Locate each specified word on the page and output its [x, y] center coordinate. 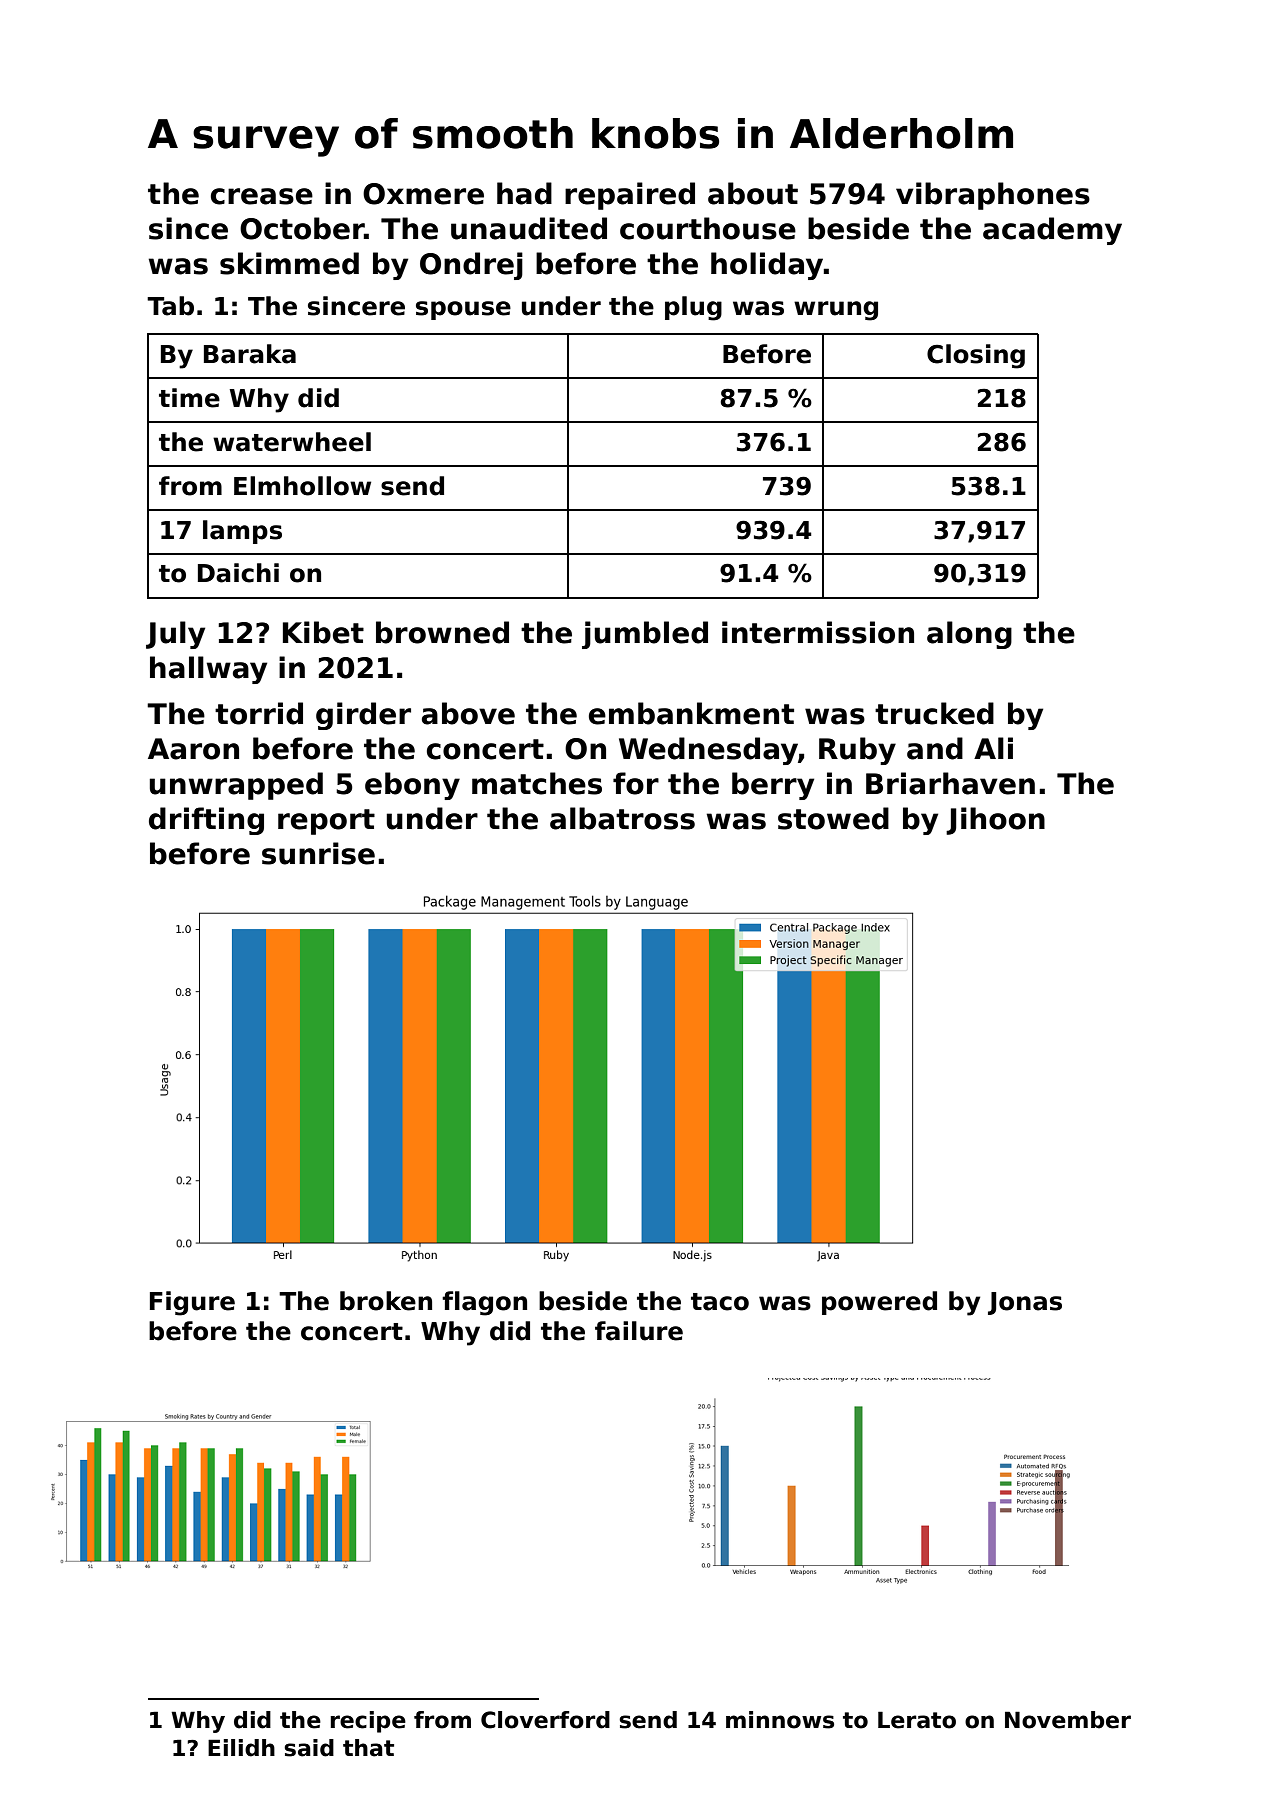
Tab [170, 306]
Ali [993, 748]
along [969, 635]
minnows [780, 1720]
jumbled [645, 635]
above [468, 713]
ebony [412, 786]
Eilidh [241, 1748]
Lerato [917, 1720]
